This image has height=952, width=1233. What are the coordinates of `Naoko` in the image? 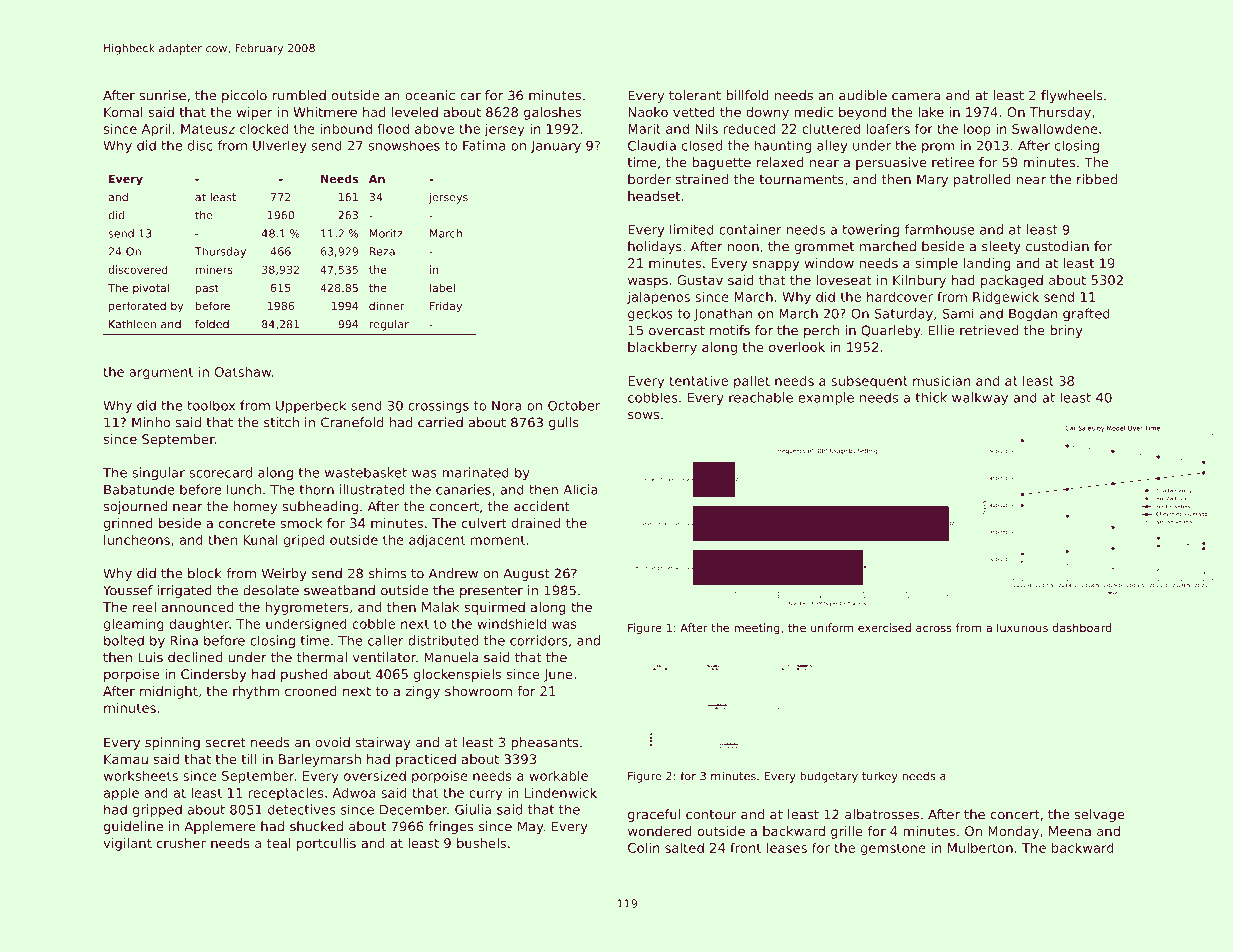 It's located at (648, 112).
